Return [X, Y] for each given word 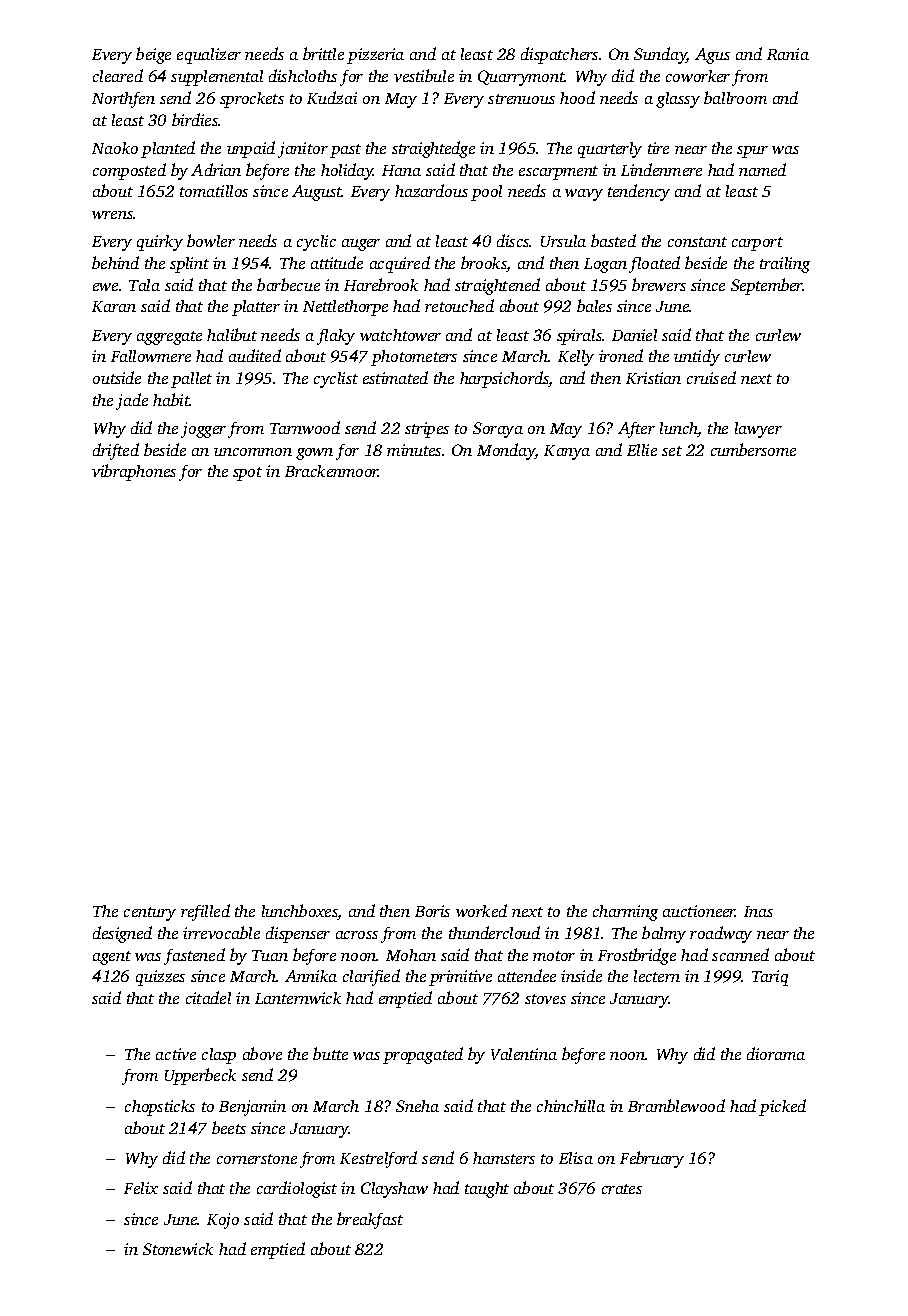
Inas [758, 911]
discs [513, 240]
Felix [141, 1188]
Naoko [115, 148]
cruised [711, 377]
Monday [506, 451]
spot [247, 474]
